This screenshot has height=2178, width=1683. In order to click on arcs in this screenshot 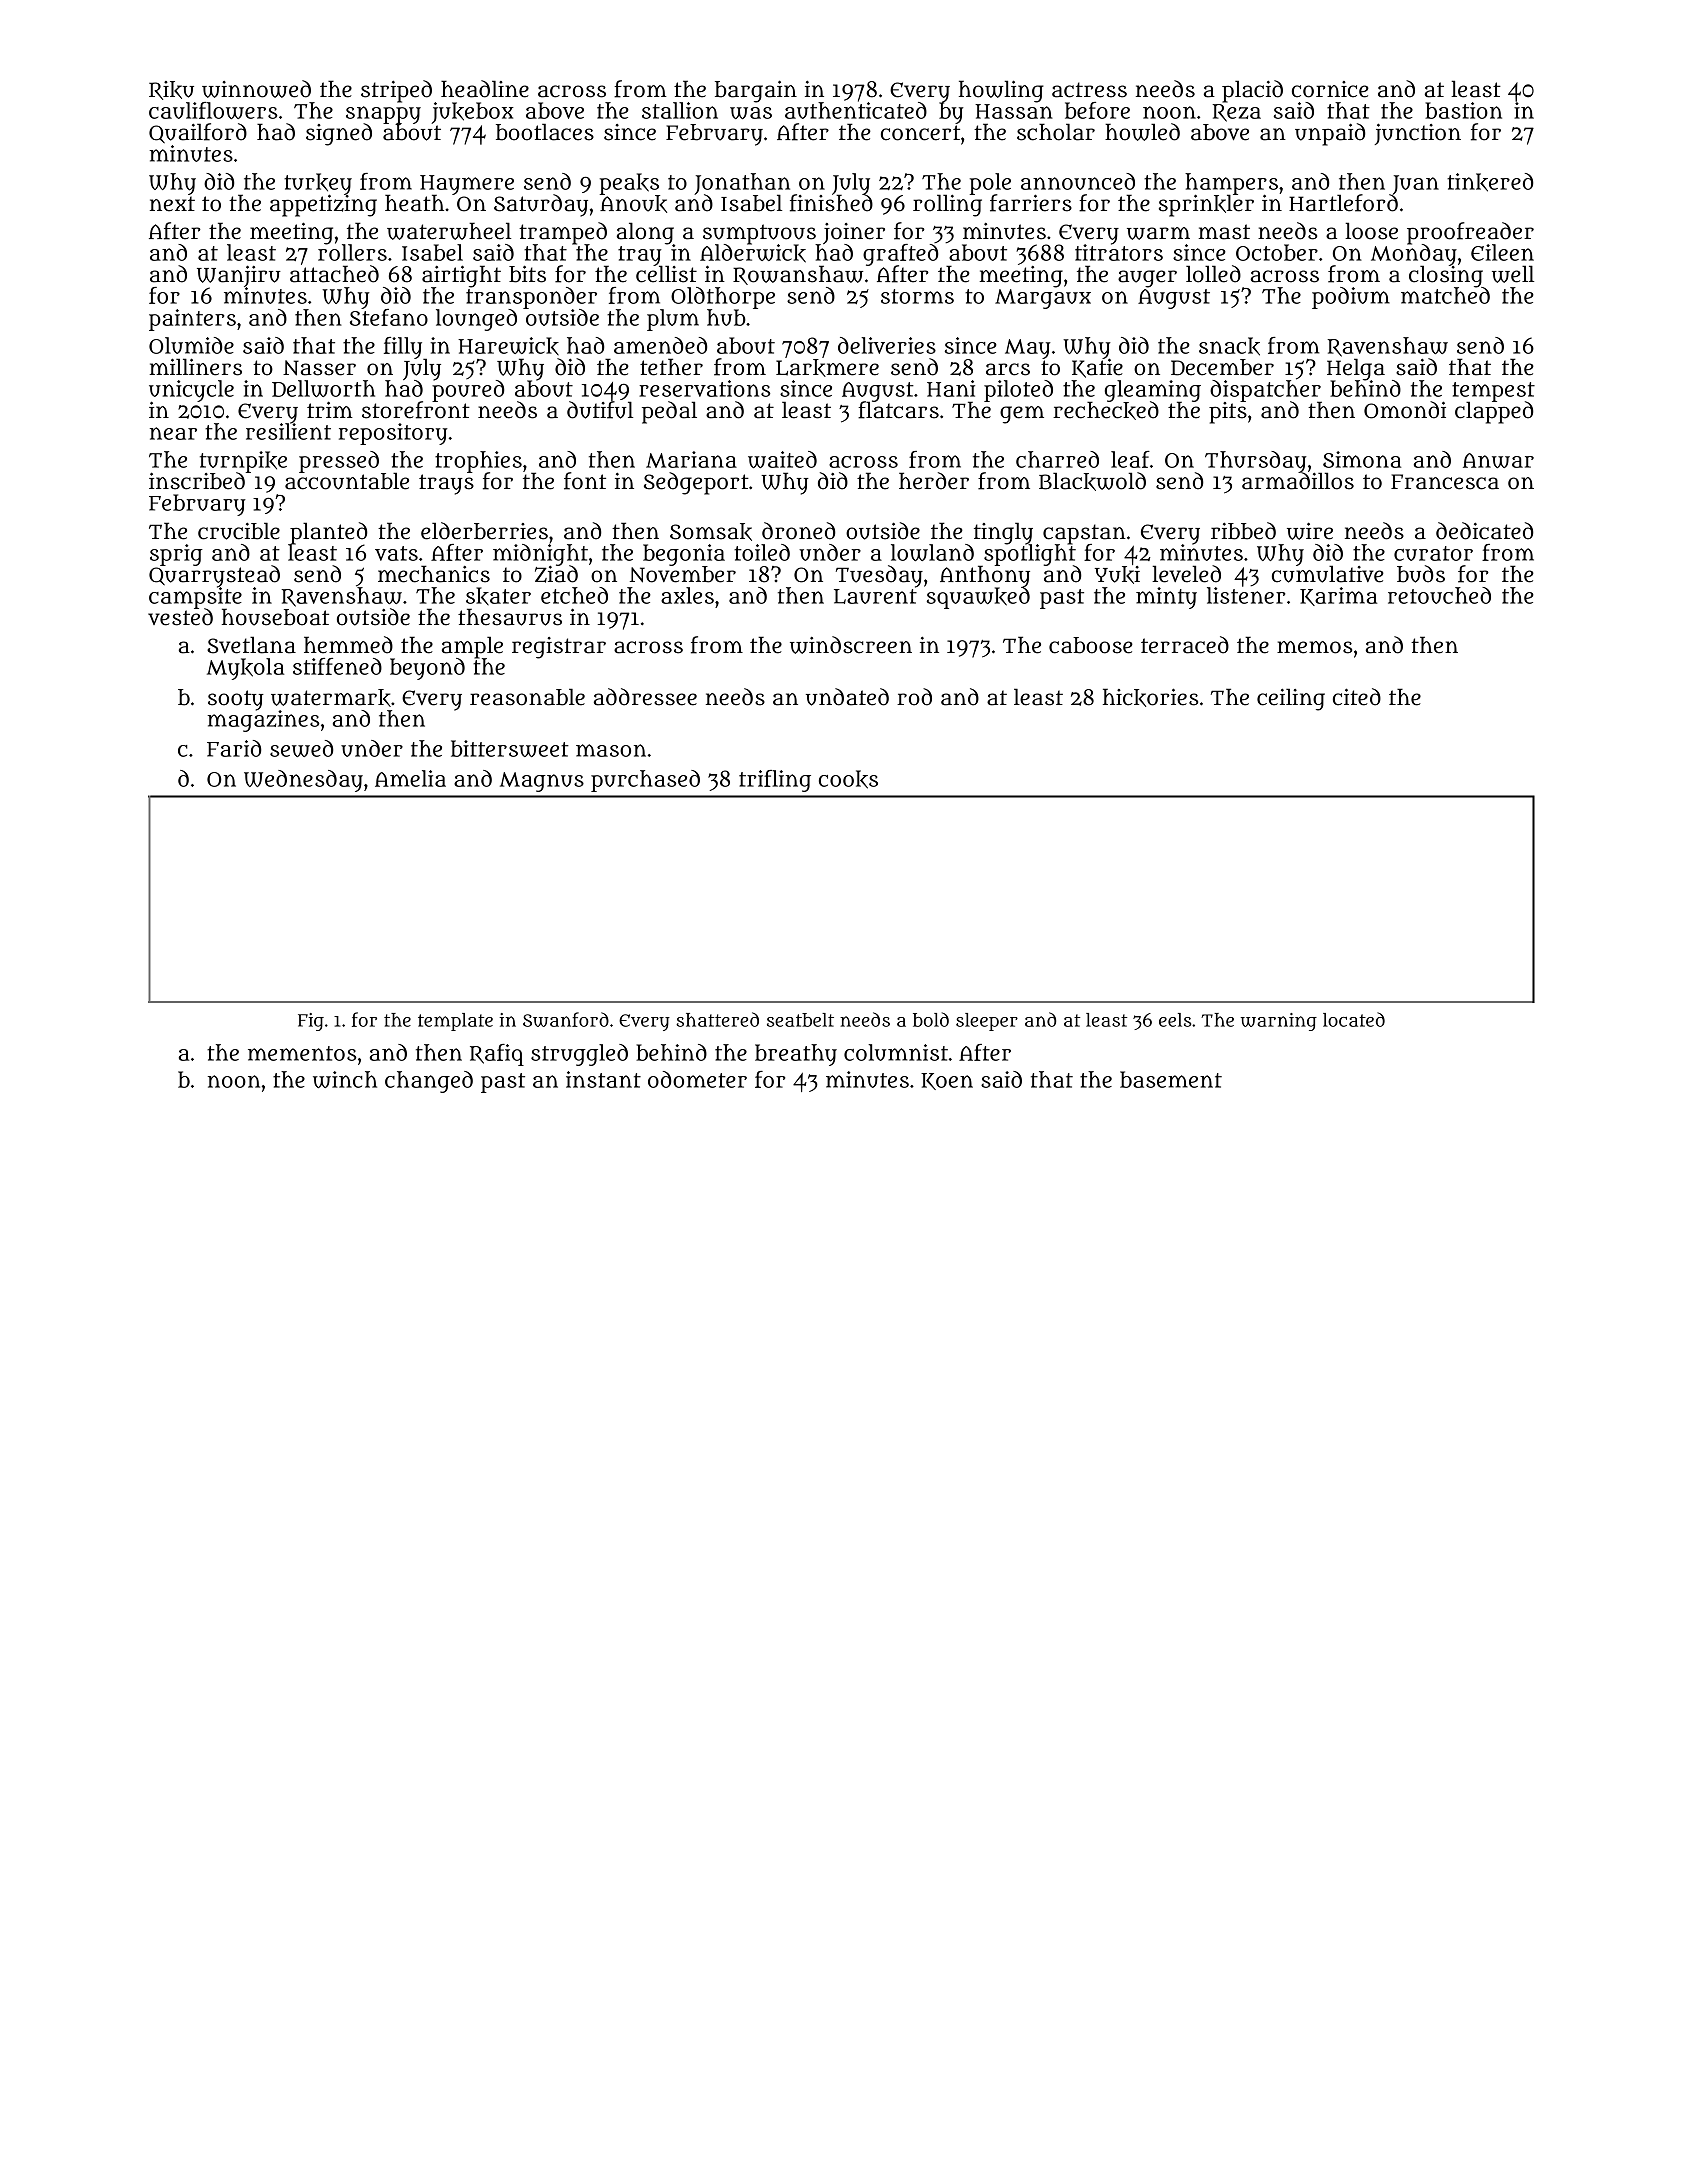, I will do `click(1008, 369)`.
